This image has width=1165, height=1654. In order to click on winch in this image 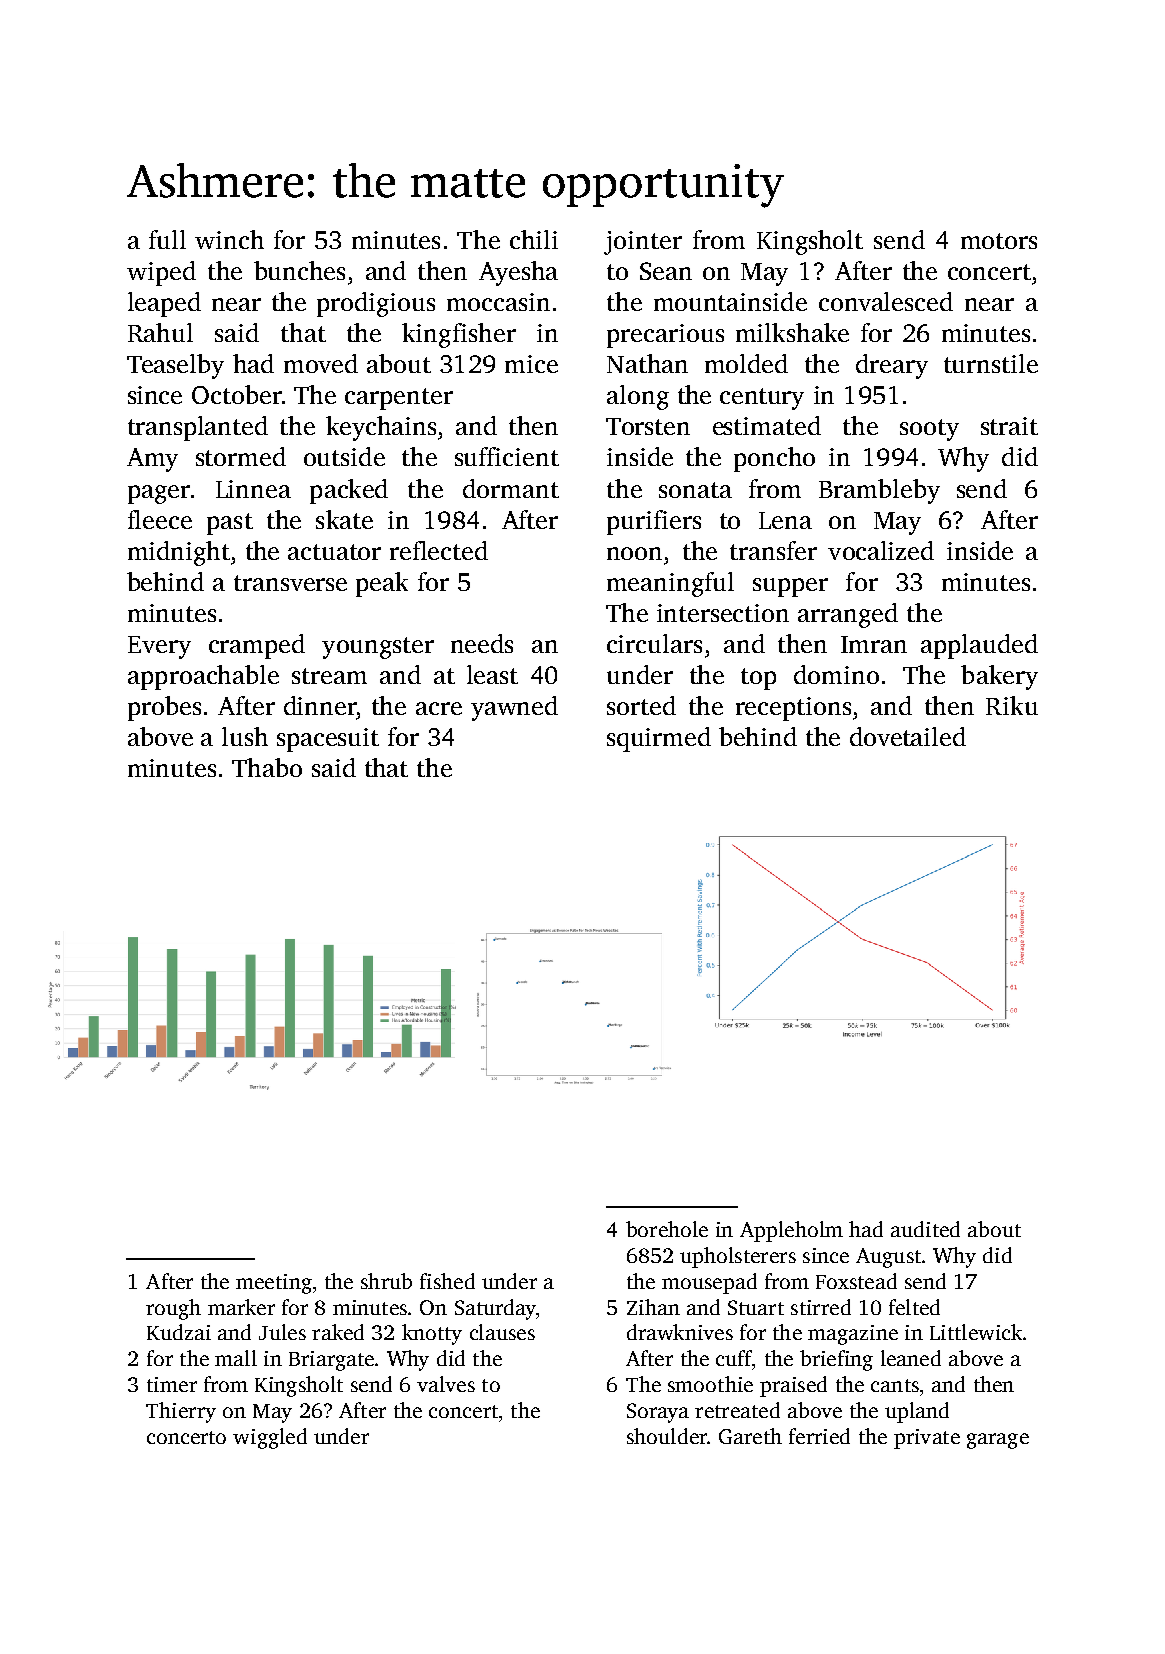, I will do `click(229, 239)`.
